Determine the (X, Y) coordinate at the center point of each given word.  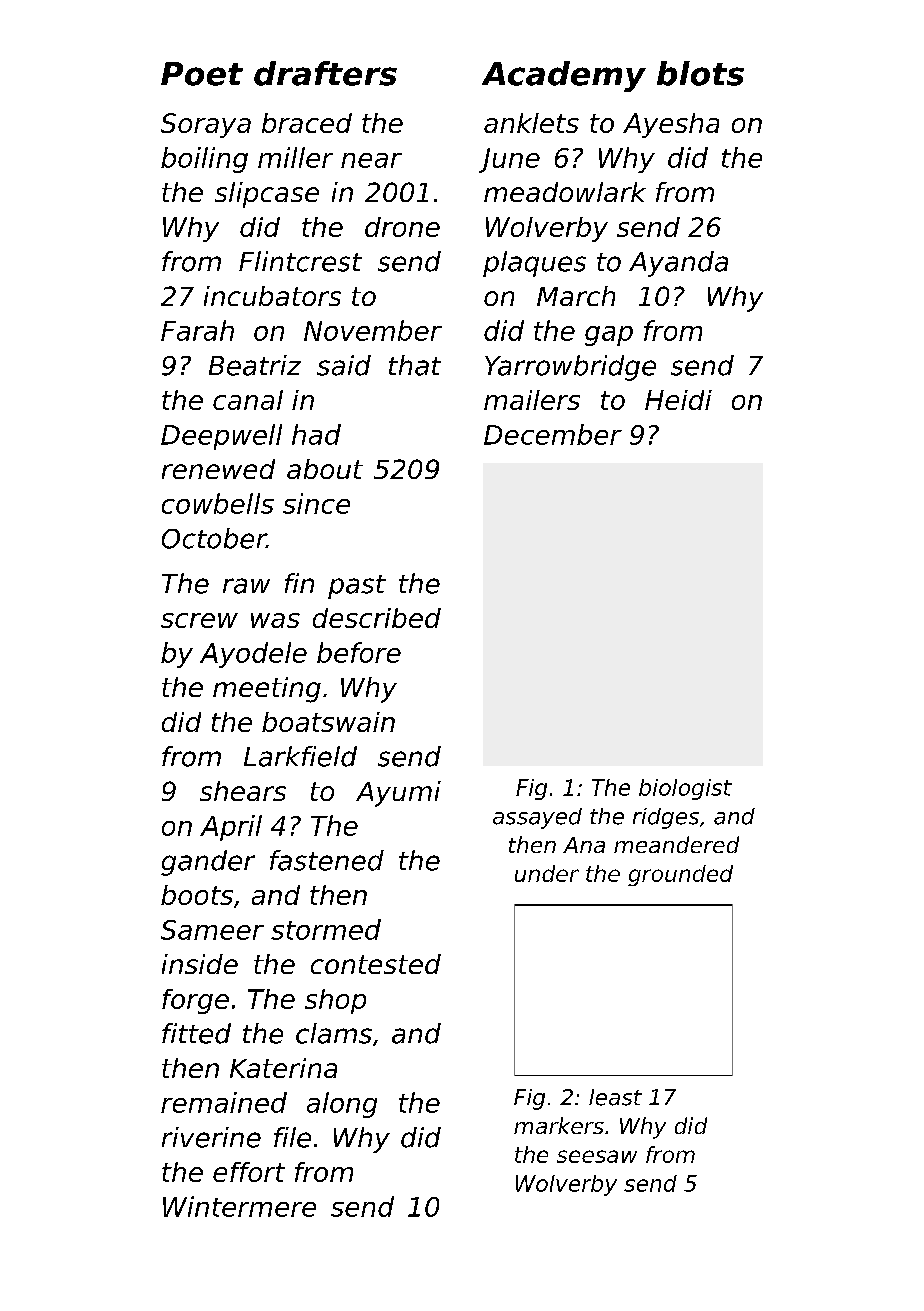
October (214, 538)
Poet (202, 74)
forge (195, 1001)
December (553, 434)
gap (609, 336)
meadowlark (565, 192)
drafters (325, 73)
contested (376, 964)
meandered (676, 844)
